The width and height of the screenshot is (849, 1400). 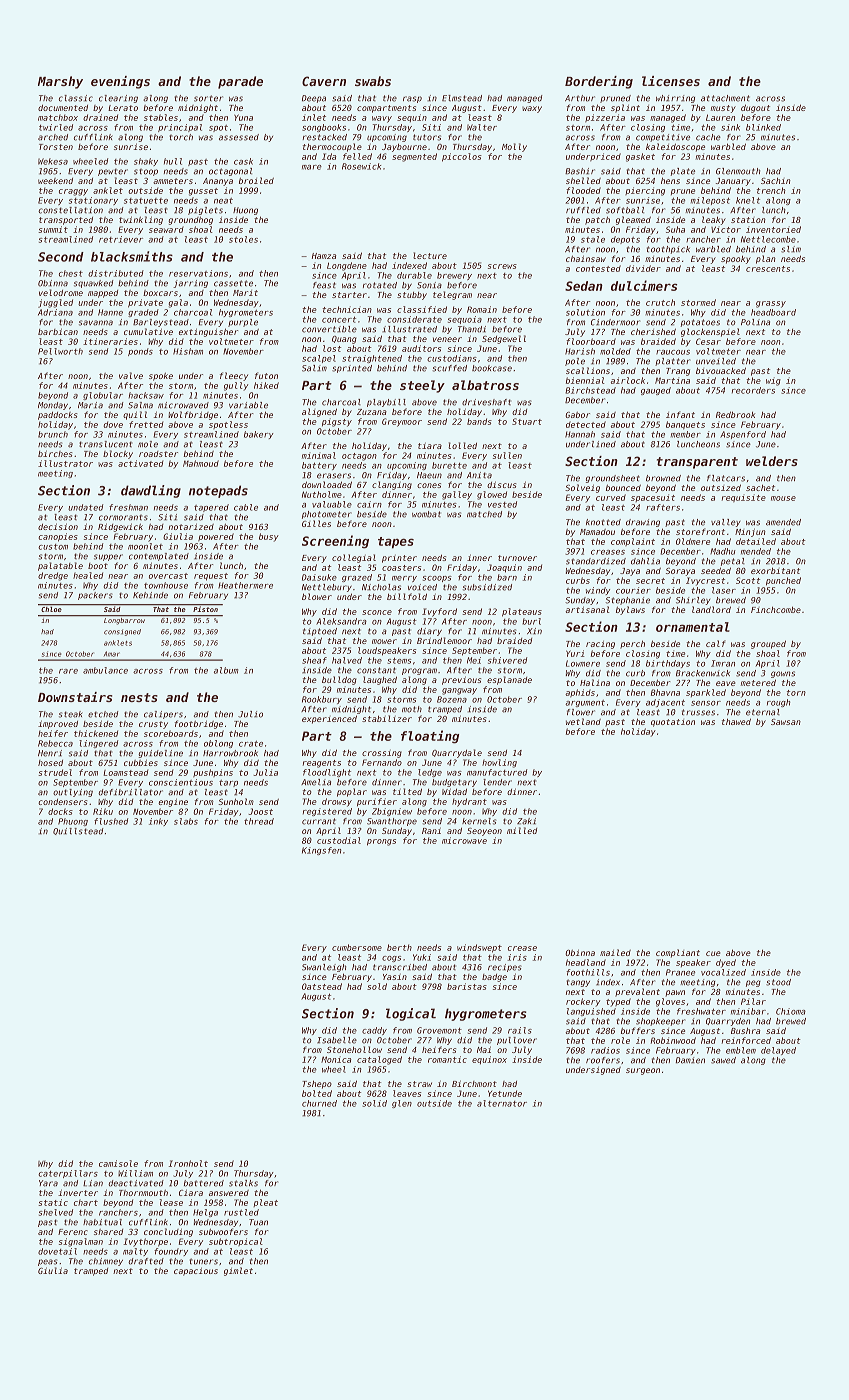 I want to click on caterpillars, so click(x=68, y=1174).
